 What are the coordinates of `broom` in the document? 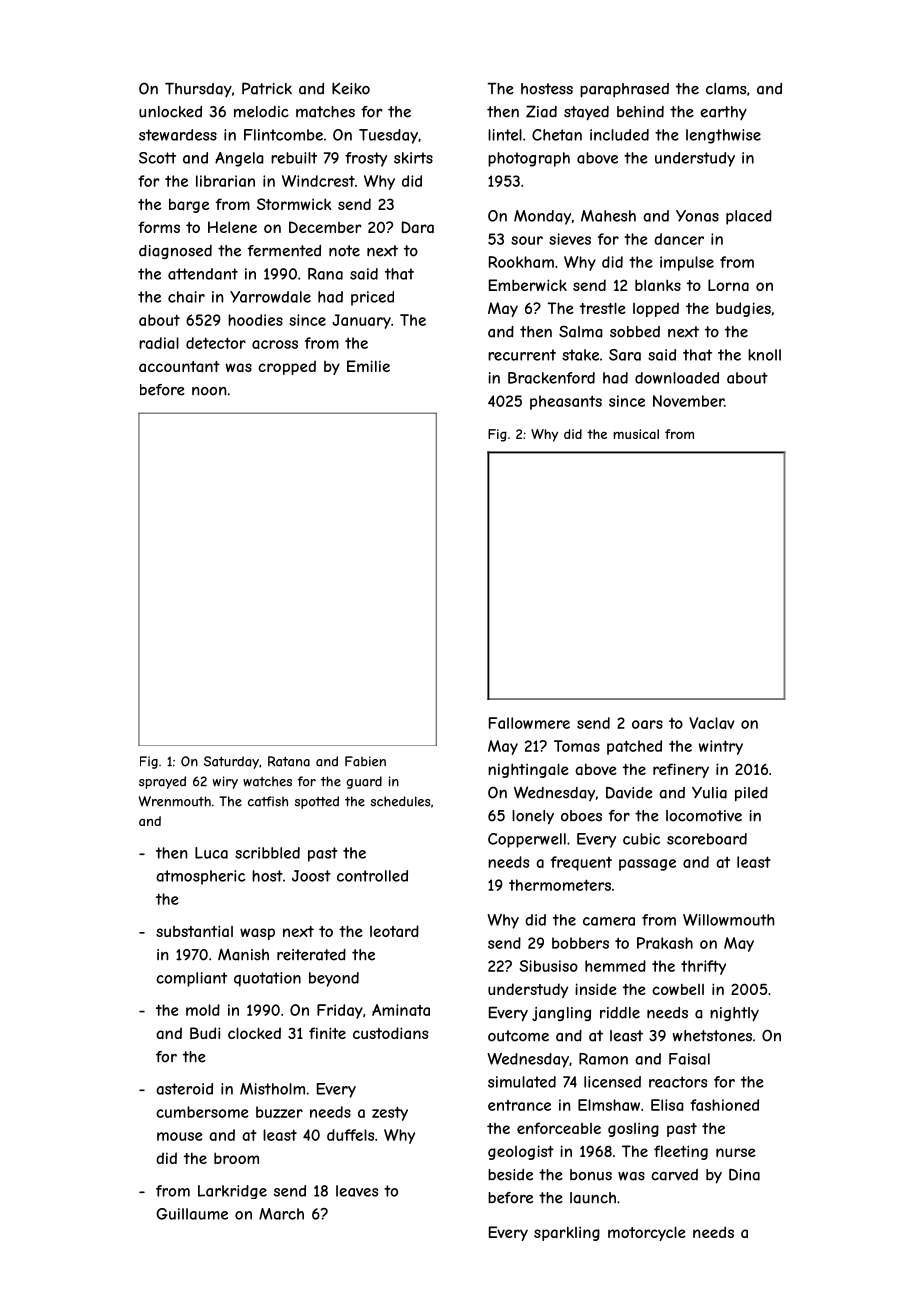 It's located at (236, 1158).
